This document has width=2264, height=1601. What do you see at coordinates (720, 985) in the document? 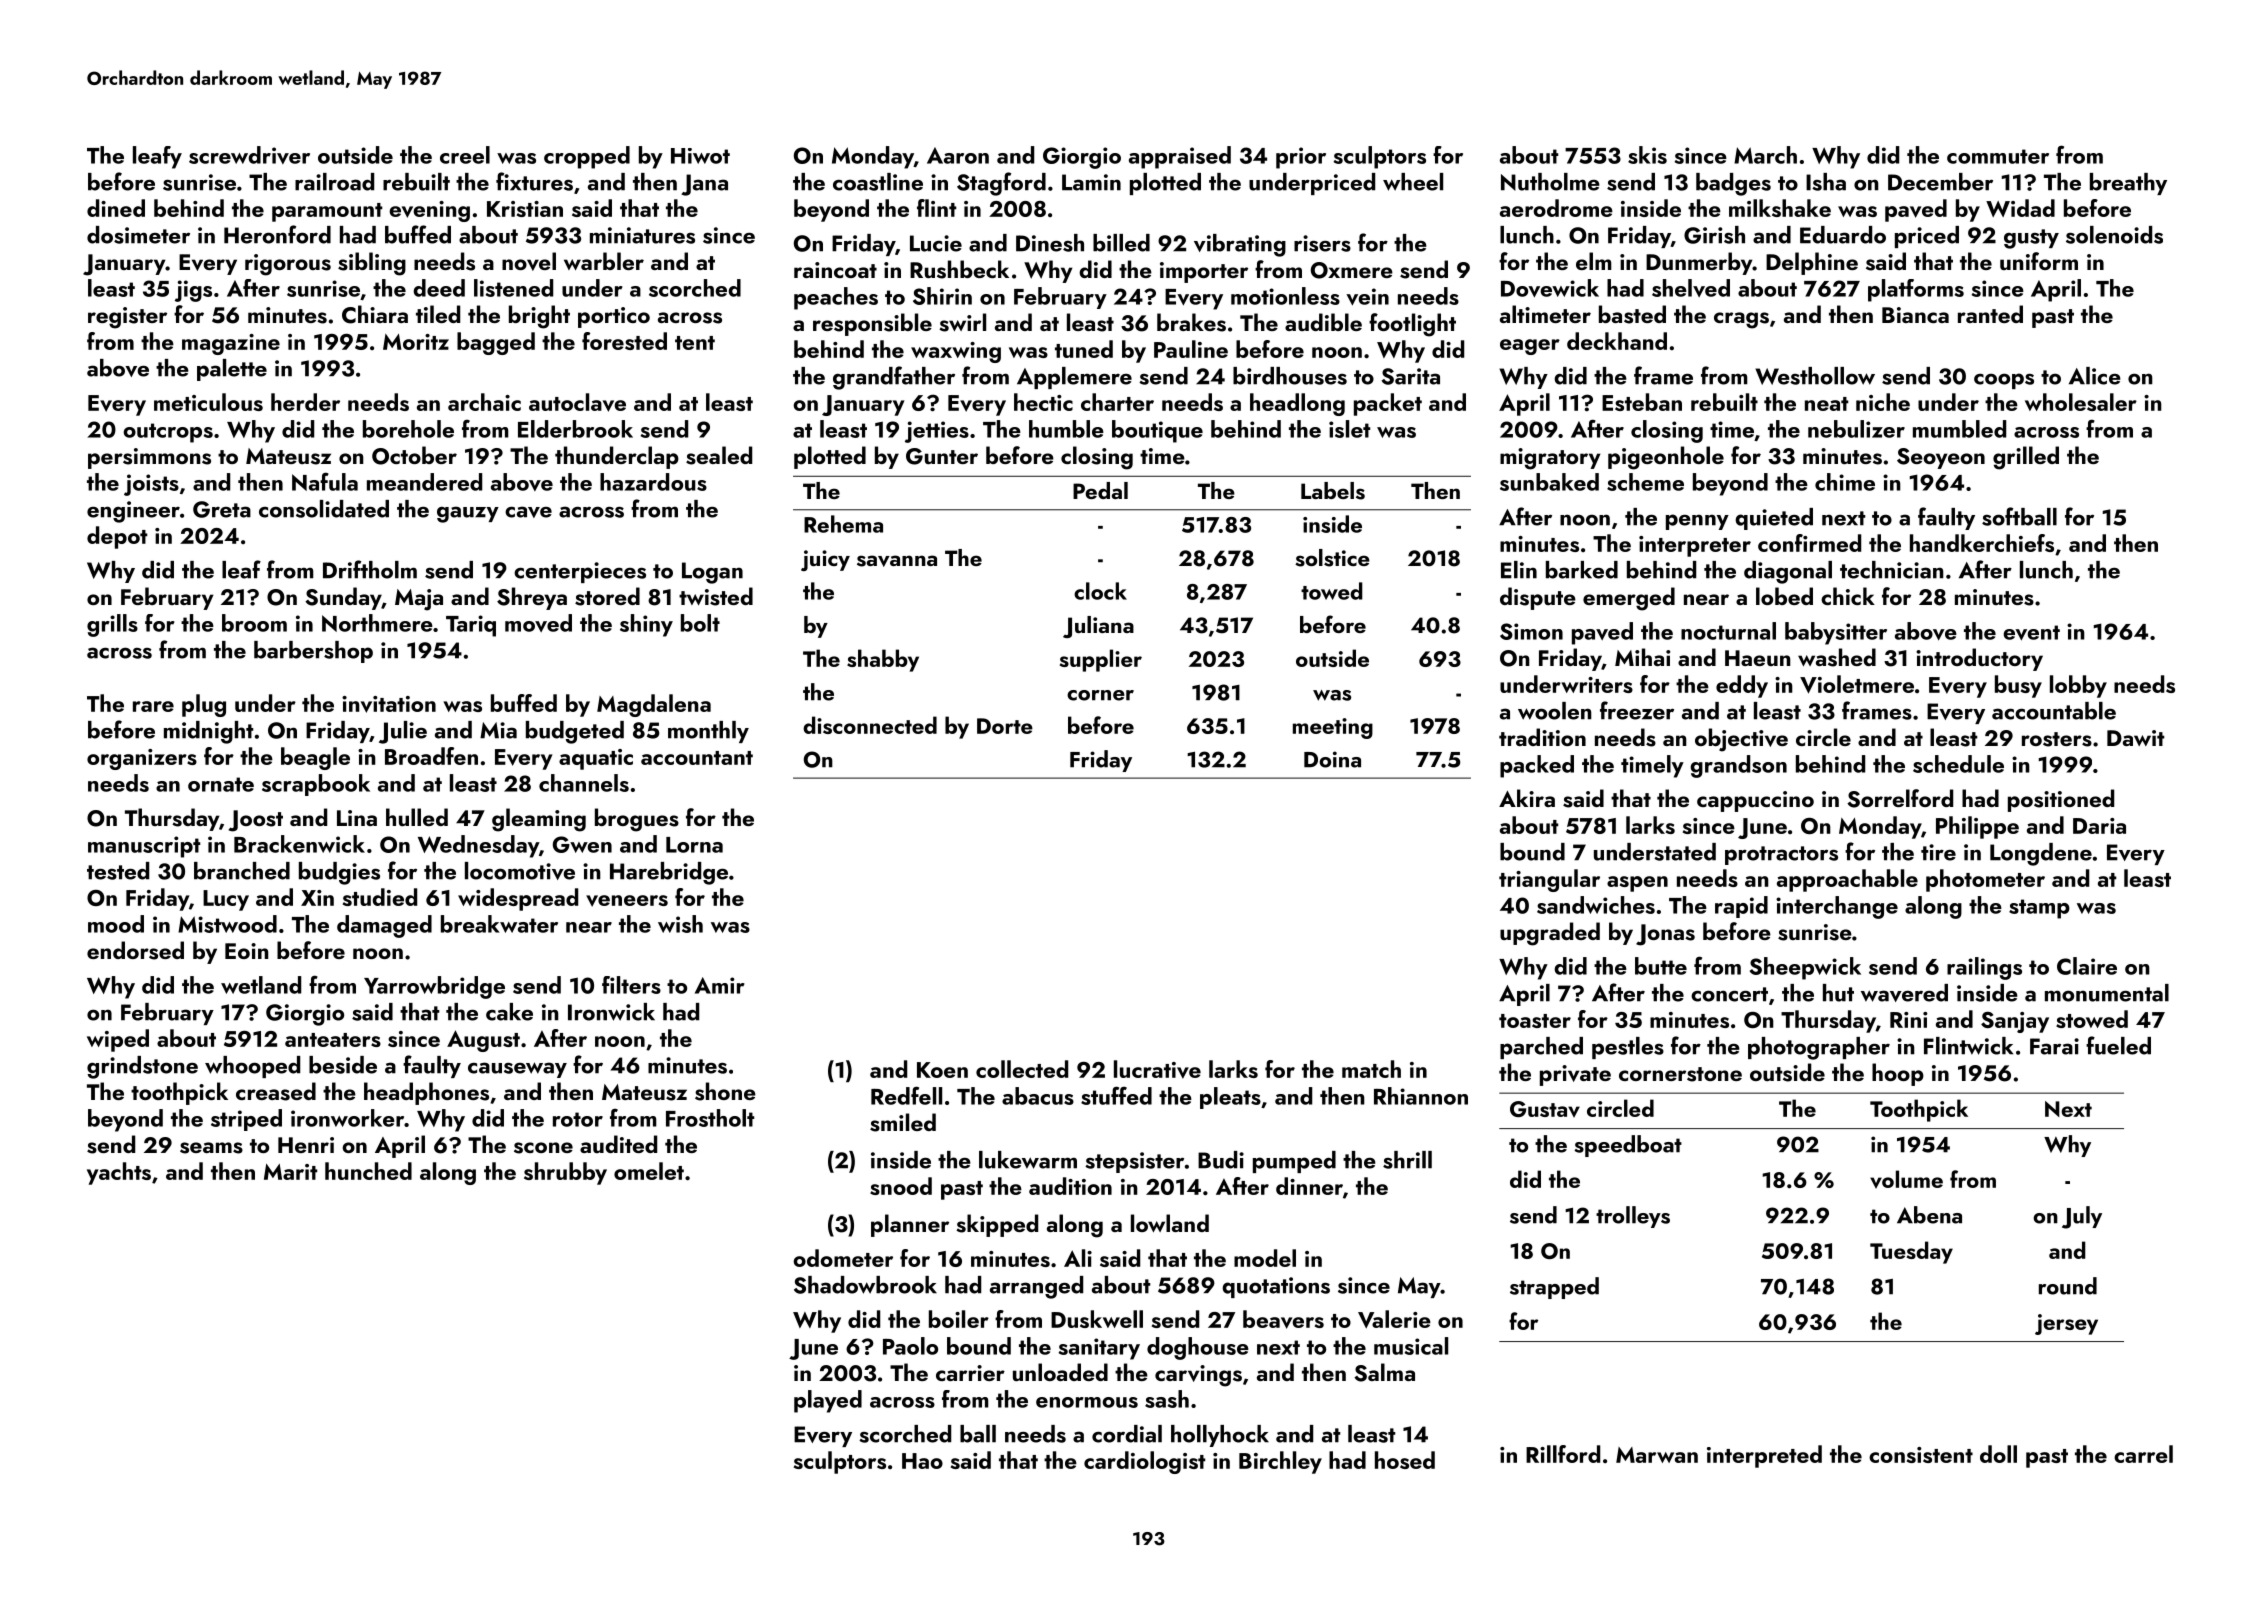
I see `Amir` at bounding box center [720, 985].
